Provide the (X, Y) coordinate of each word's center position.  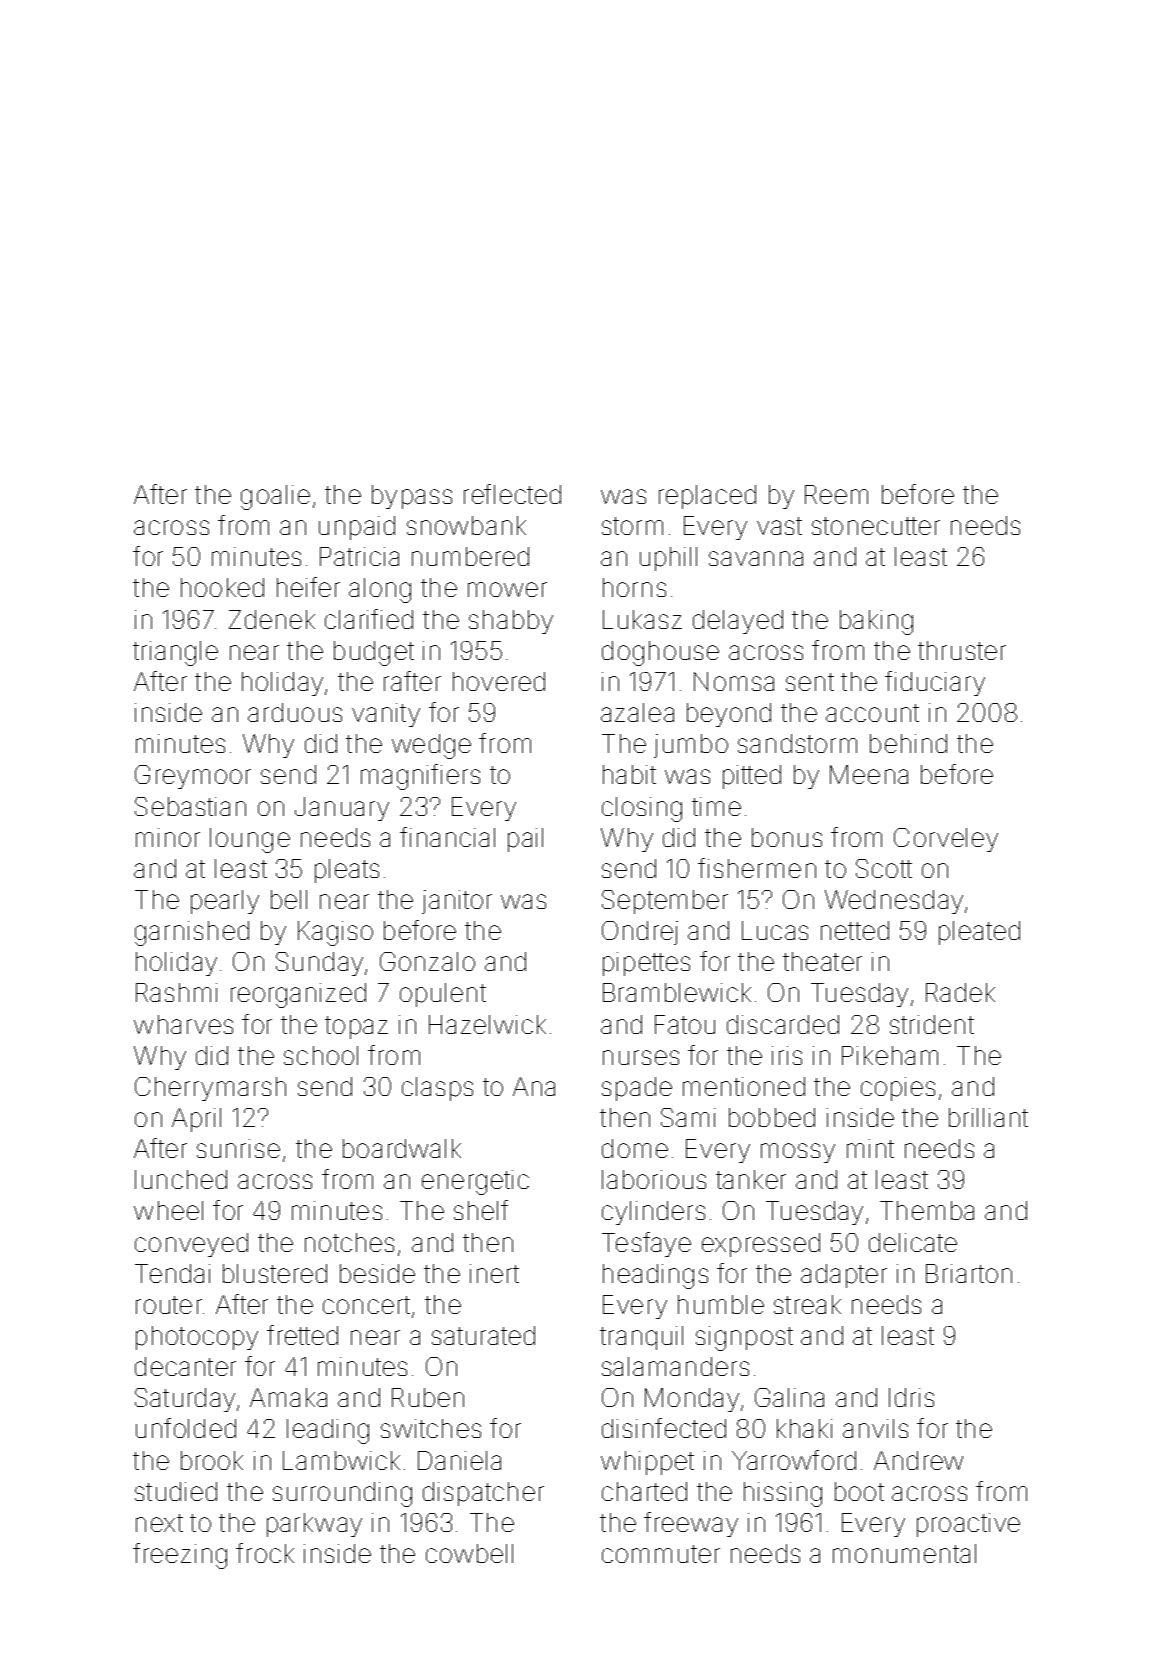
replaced (707, 497)
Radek (960, 992)
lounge (250, 840)
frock (265, 1553)
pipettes (646, 964)
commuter (661, 1554)
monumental (904, 1553)
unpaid (357, 528)
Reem (836, 494)
